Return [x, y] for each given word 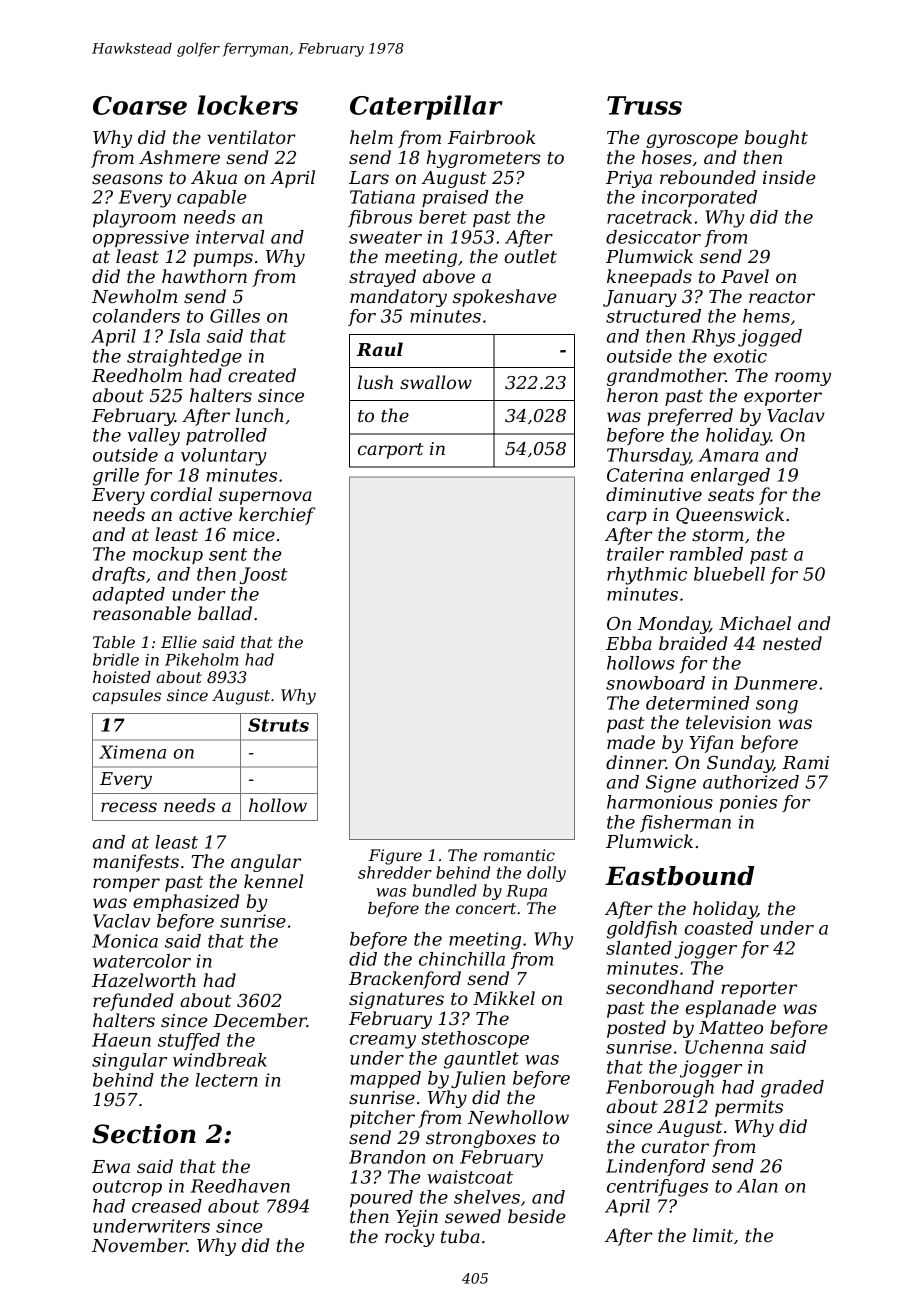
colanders [136, 316]
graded [792, 1089]
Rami [805, 762]
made [631, 742]
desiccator [653, 237]
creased [167, 1206]
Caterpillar [426, 107]
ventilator [251, 137]
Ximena [132, 752]
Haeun [121, 1040]
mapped [385, 1079]
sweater [385, 237]
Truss [644, 105]
